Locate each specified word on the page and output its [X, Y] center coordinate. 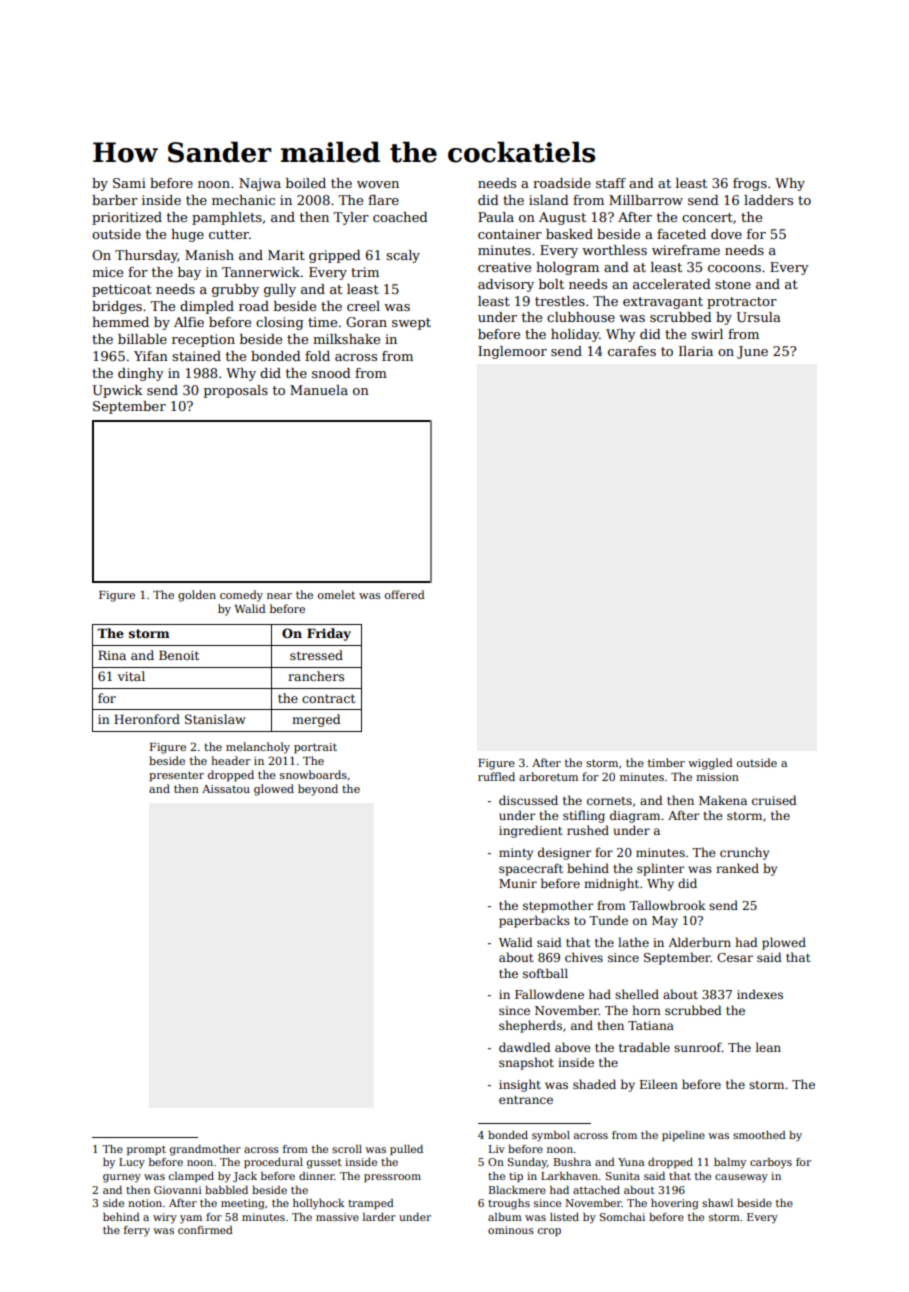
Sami [129, 183]
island [549, 200]
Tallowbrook [667, 905]
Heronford [147, 719]
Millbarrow [646, 200]
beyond [318, 790]
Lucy [132, 1163]
